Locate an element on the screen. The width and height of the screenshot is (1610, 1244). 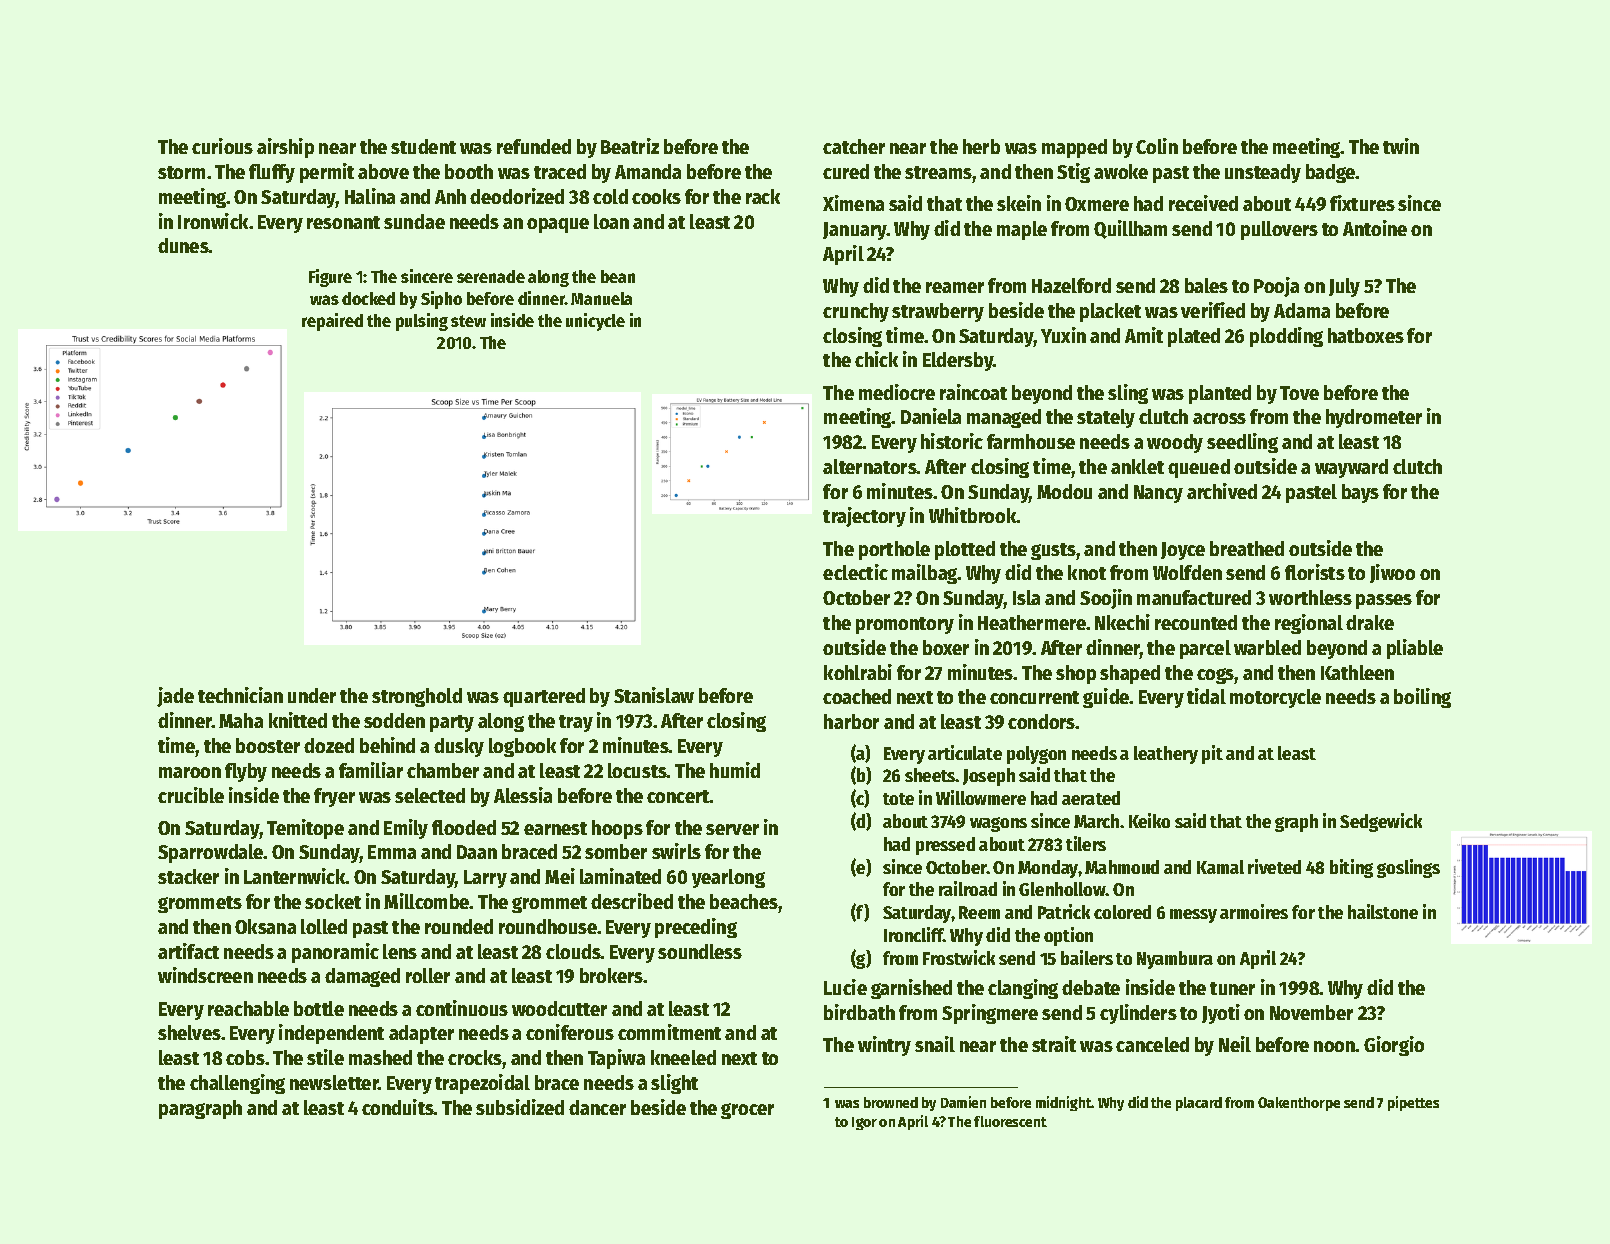
stew is located at coordinates (468, 321).
